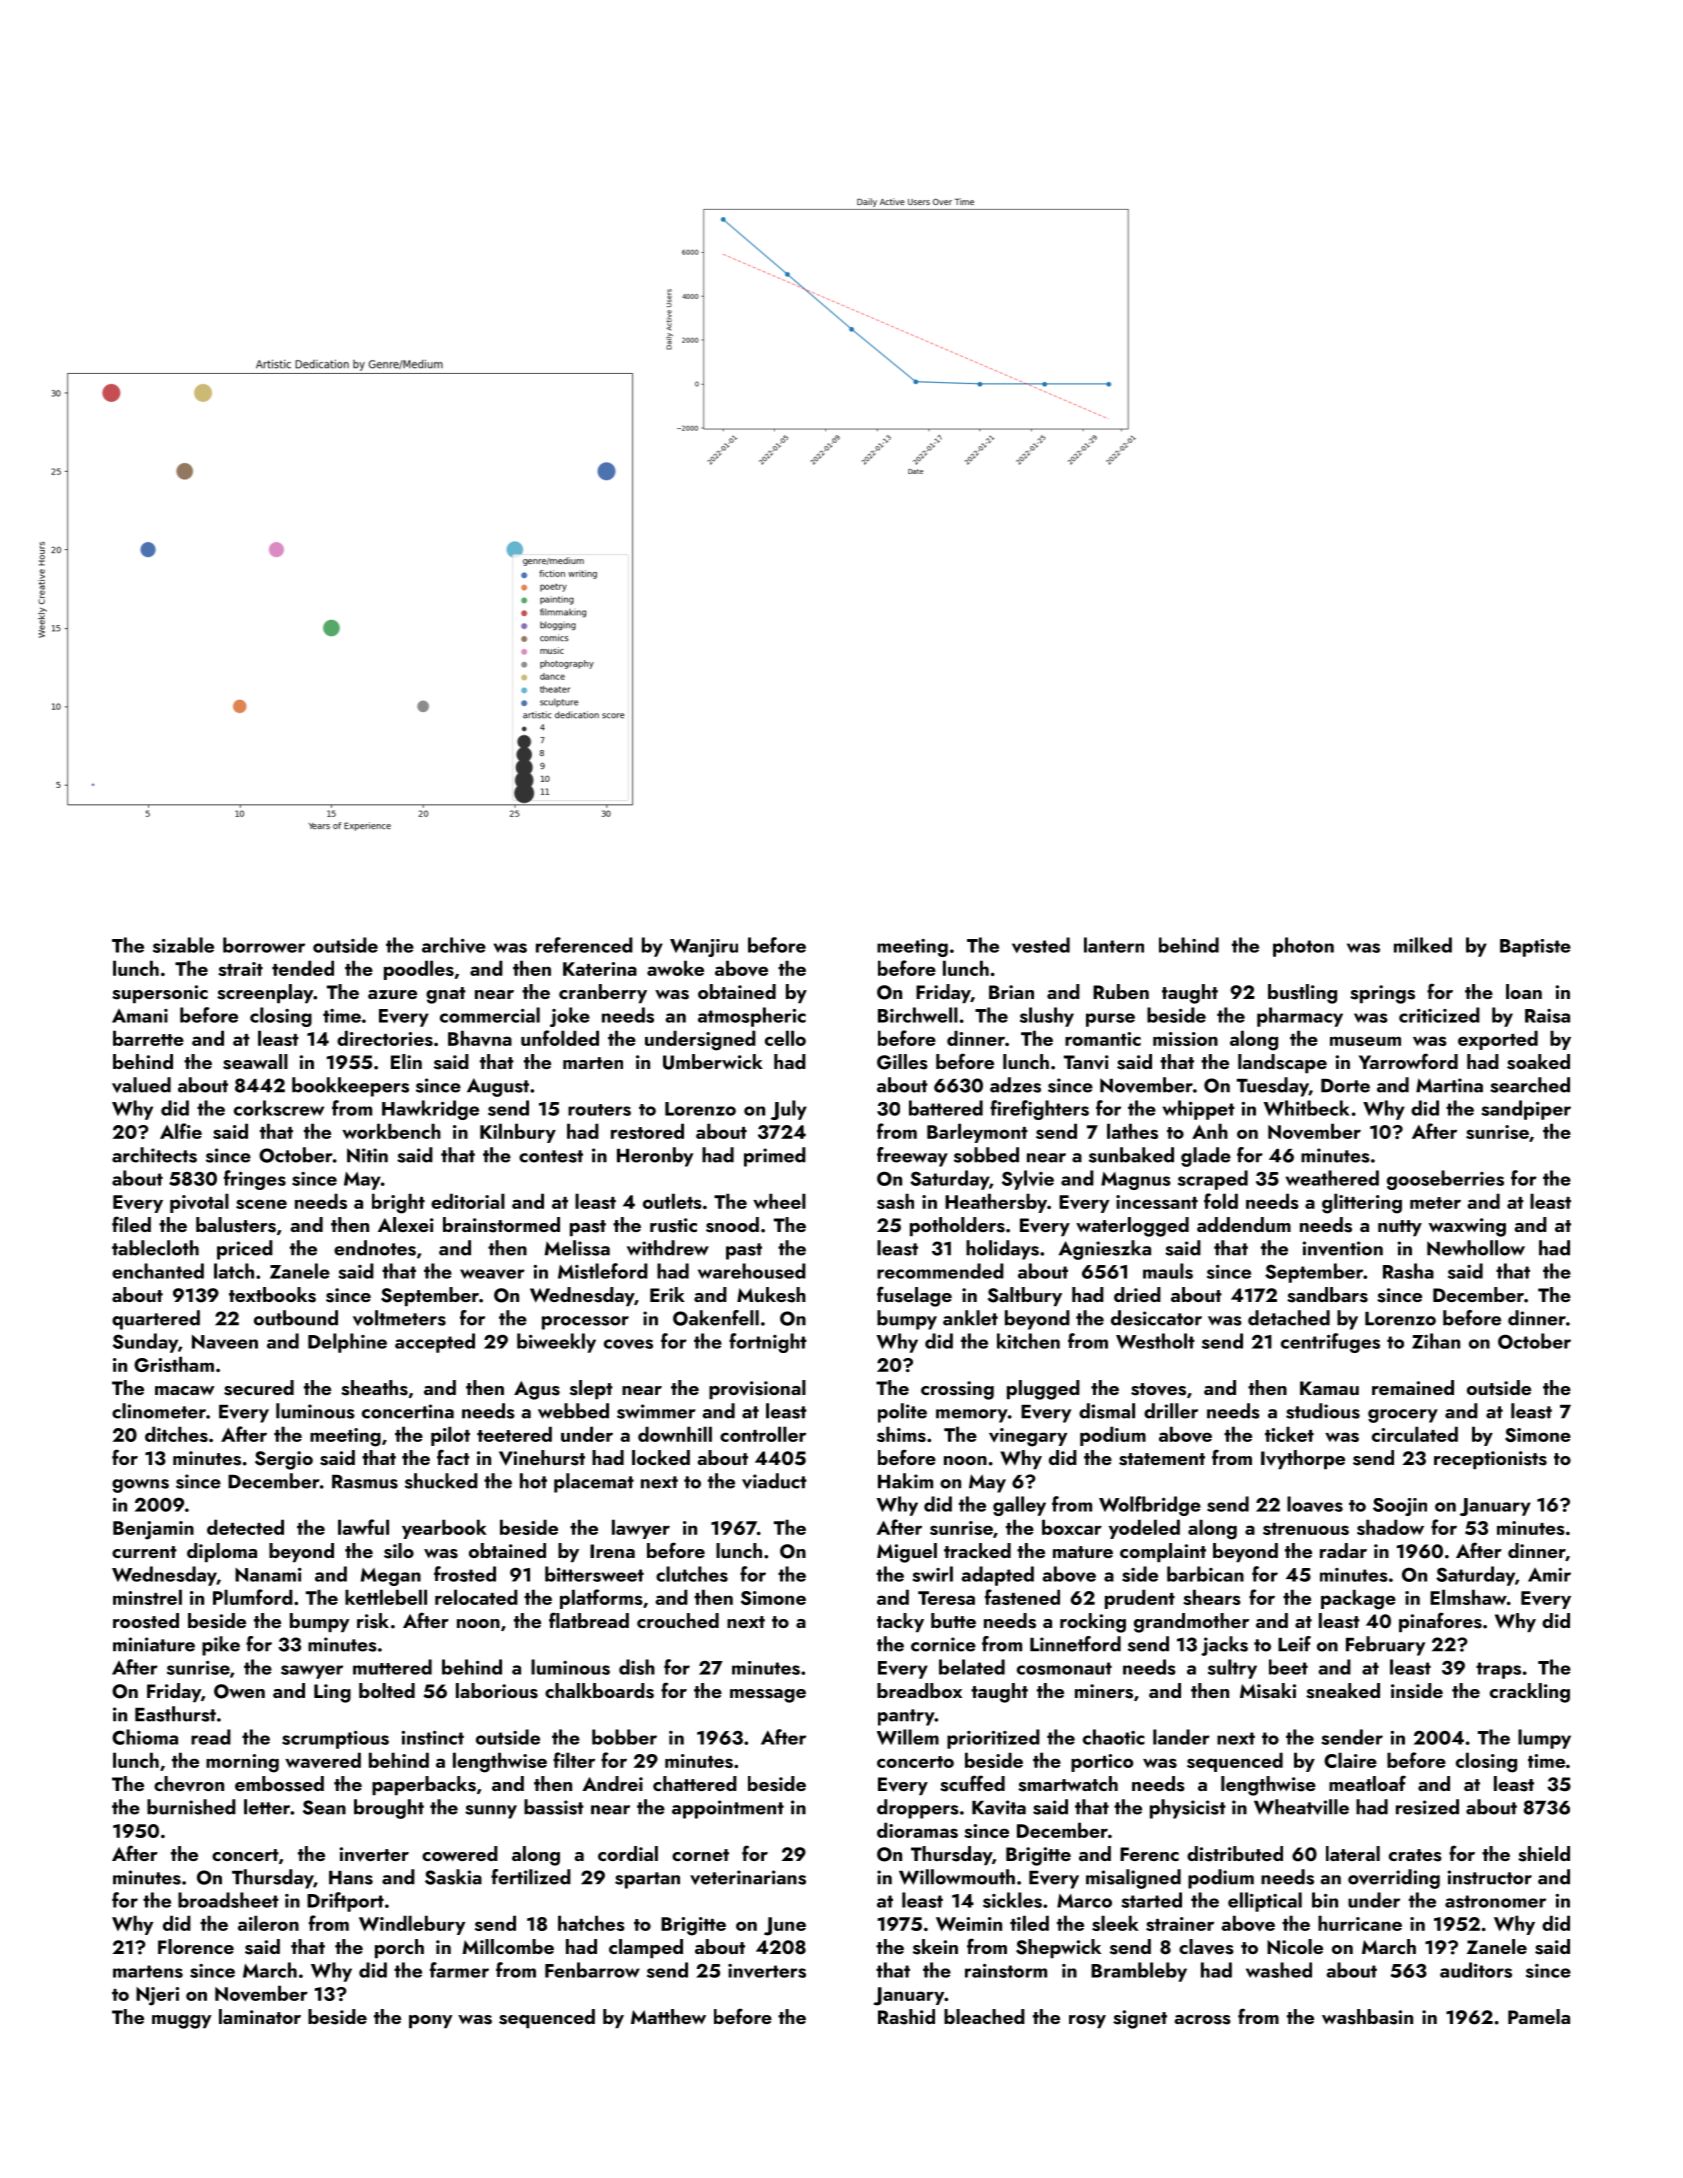 The image size is (1683, 2178). Describe the element at coordinates (183, 945) in the image. I see `sizable` at that location.
